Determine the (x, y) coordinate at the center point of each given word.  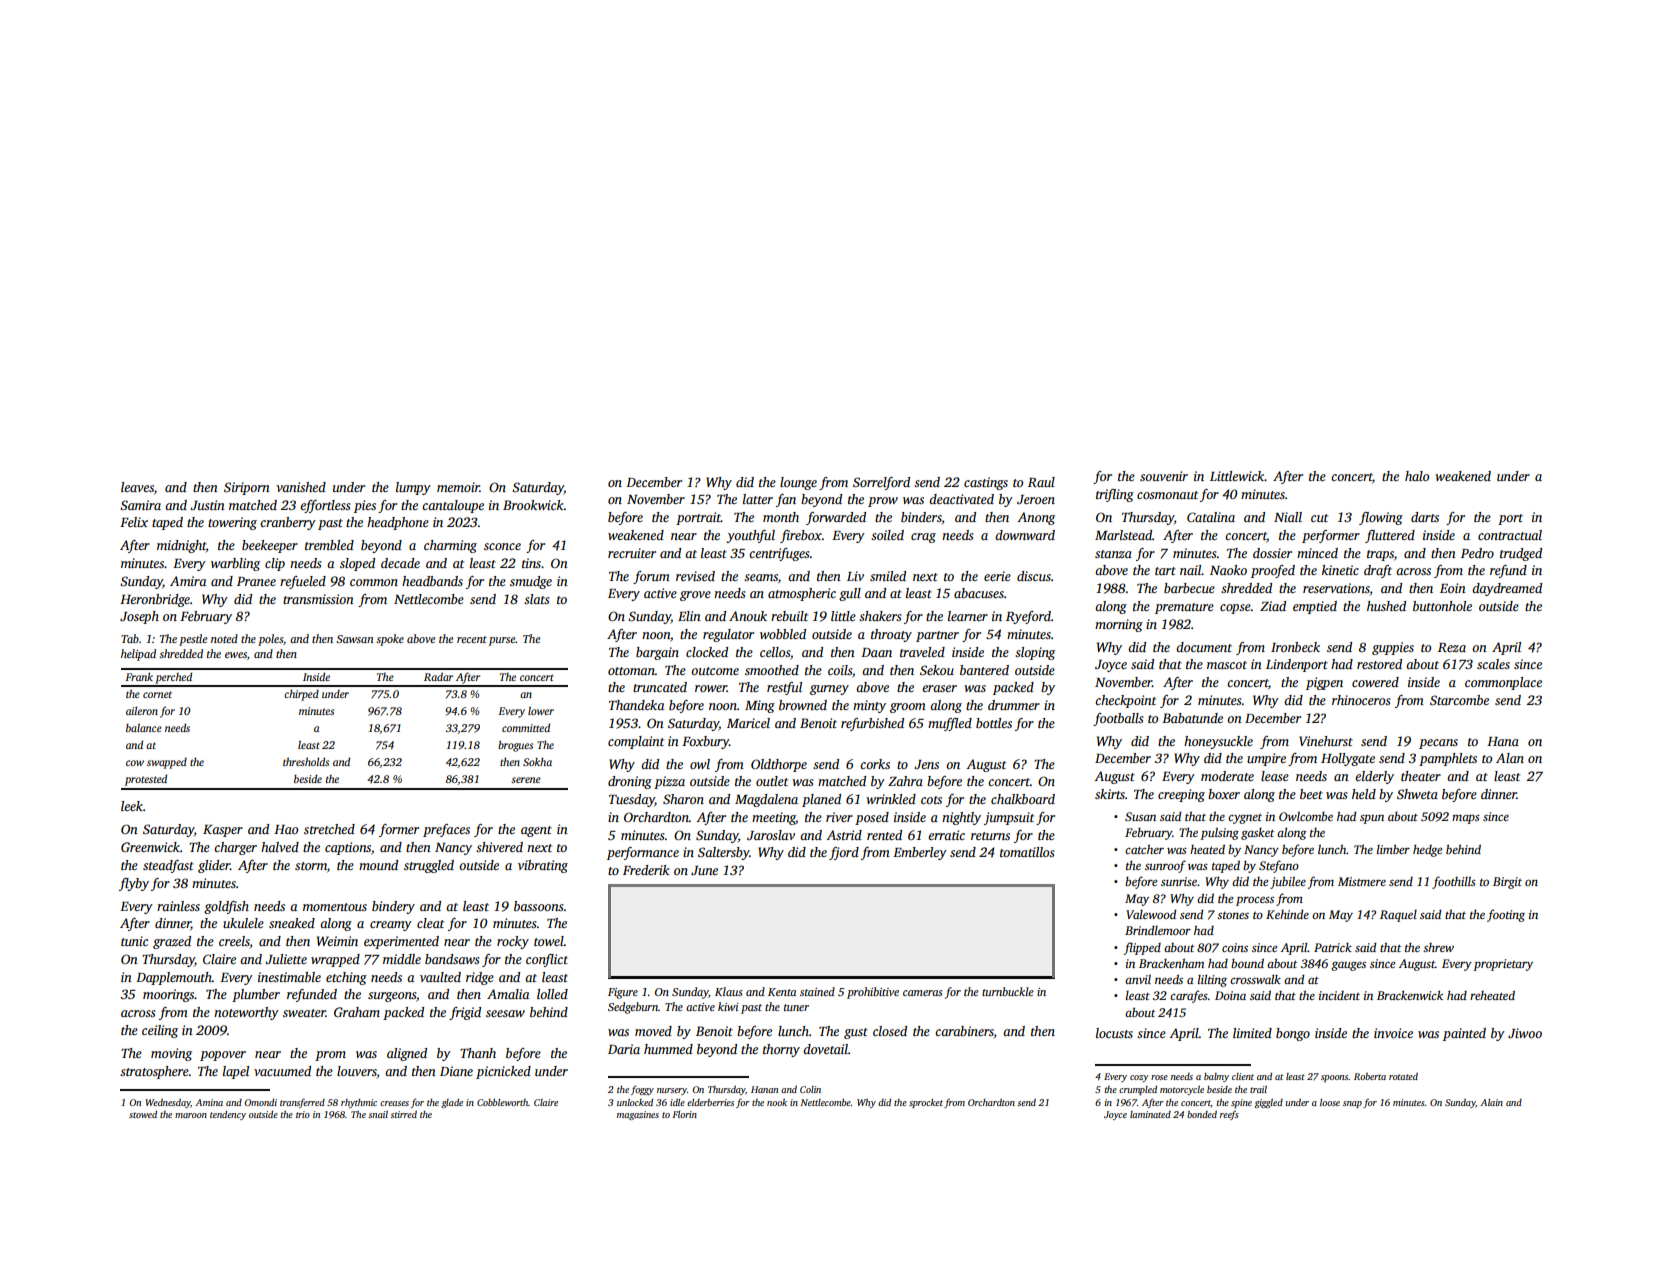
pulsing (1219, 833)
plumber (256, 995)
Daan (876, 652)
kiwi (728, 1006)
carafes (1189, 996)
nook (777, 1102)
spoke (390, 640)
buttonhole (1442, 606)
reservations (1336, 589)
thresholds (306, 761)
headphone (398, 523)
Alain (1491, 1102)
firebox (801, 536)
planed (821, 800)
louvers (357, 1071)
